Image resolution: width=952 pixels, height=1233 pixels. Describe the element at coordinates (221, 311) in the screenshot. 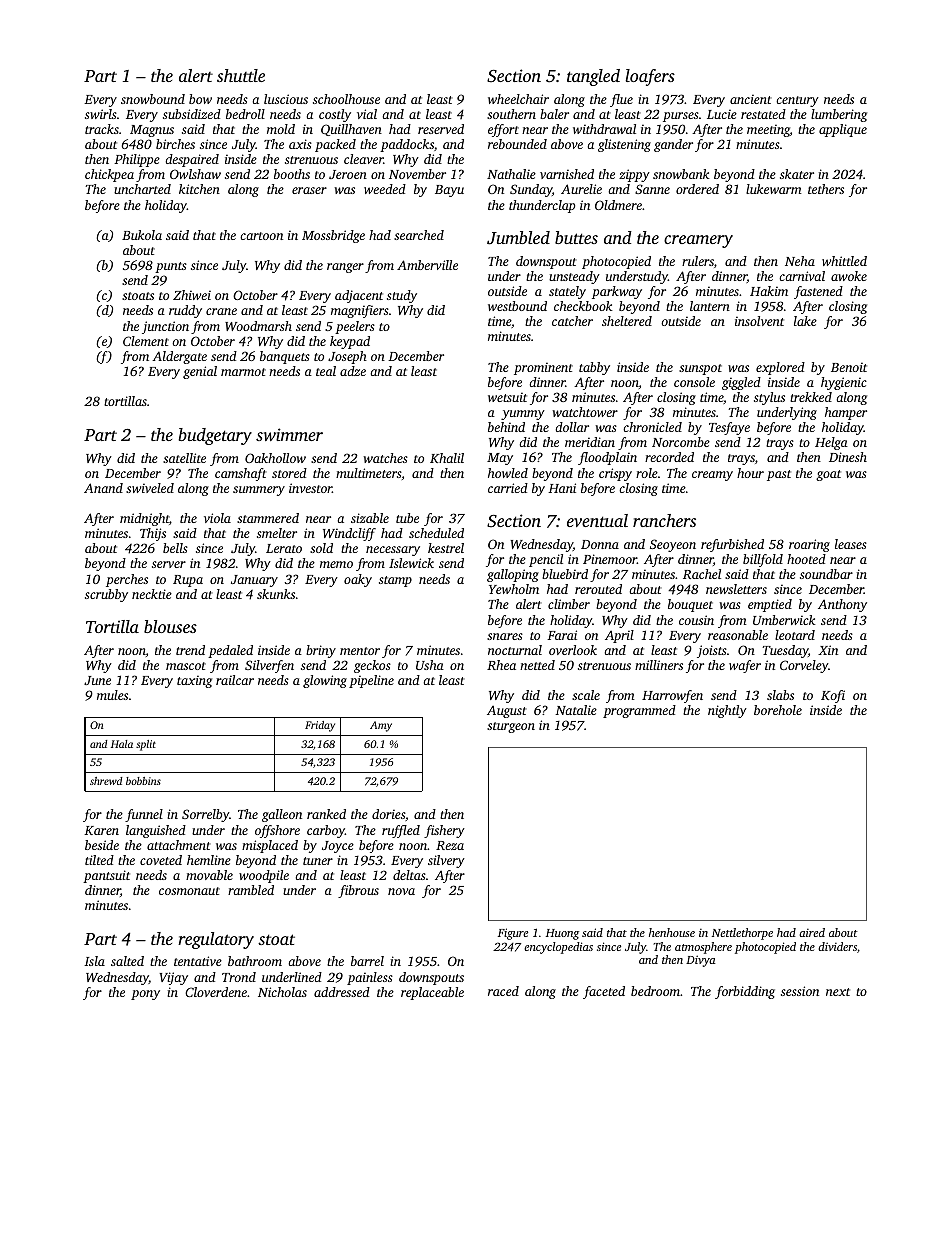

I see `crane` at that location.
